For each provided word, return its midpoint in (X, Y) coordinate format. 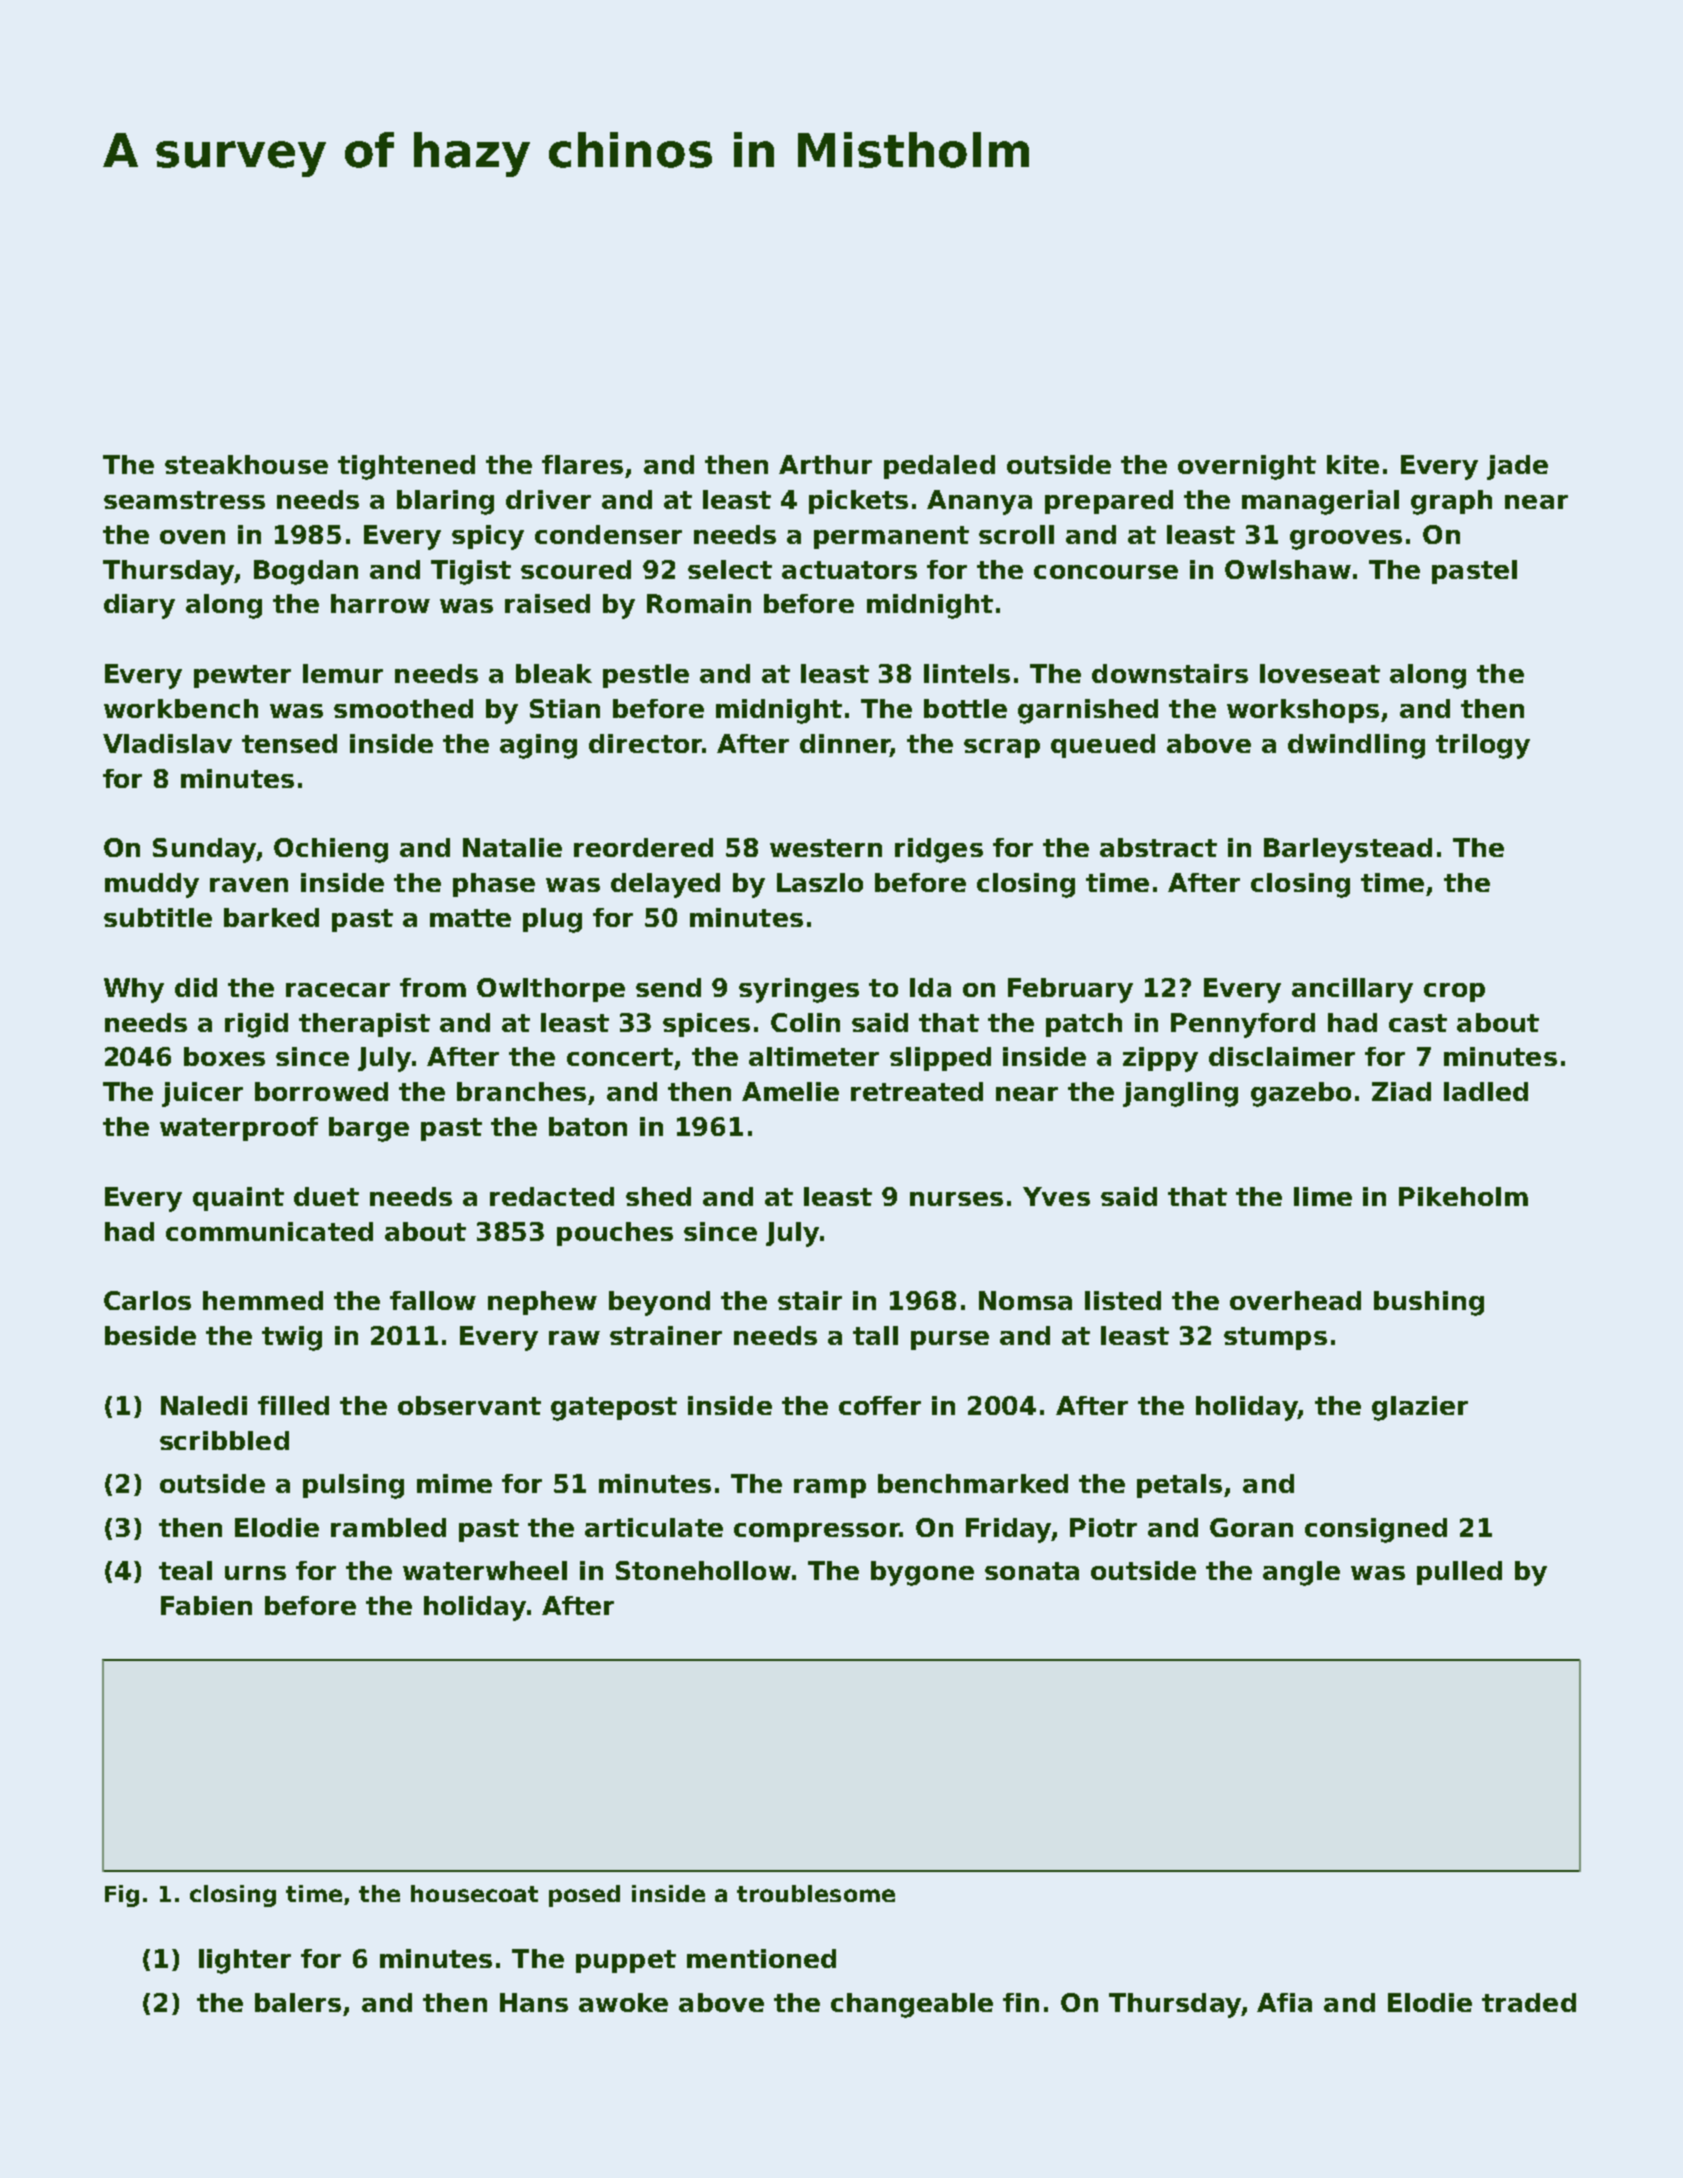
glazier (1420, 1408)
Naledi (204, 1405)
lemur (343, 673)
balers (298, 2002)
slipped (940, 1059)
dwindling (1356, 746)
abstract (1158, 847)
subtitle (158, 917)
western (826, 848)
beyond (659, 1303)
